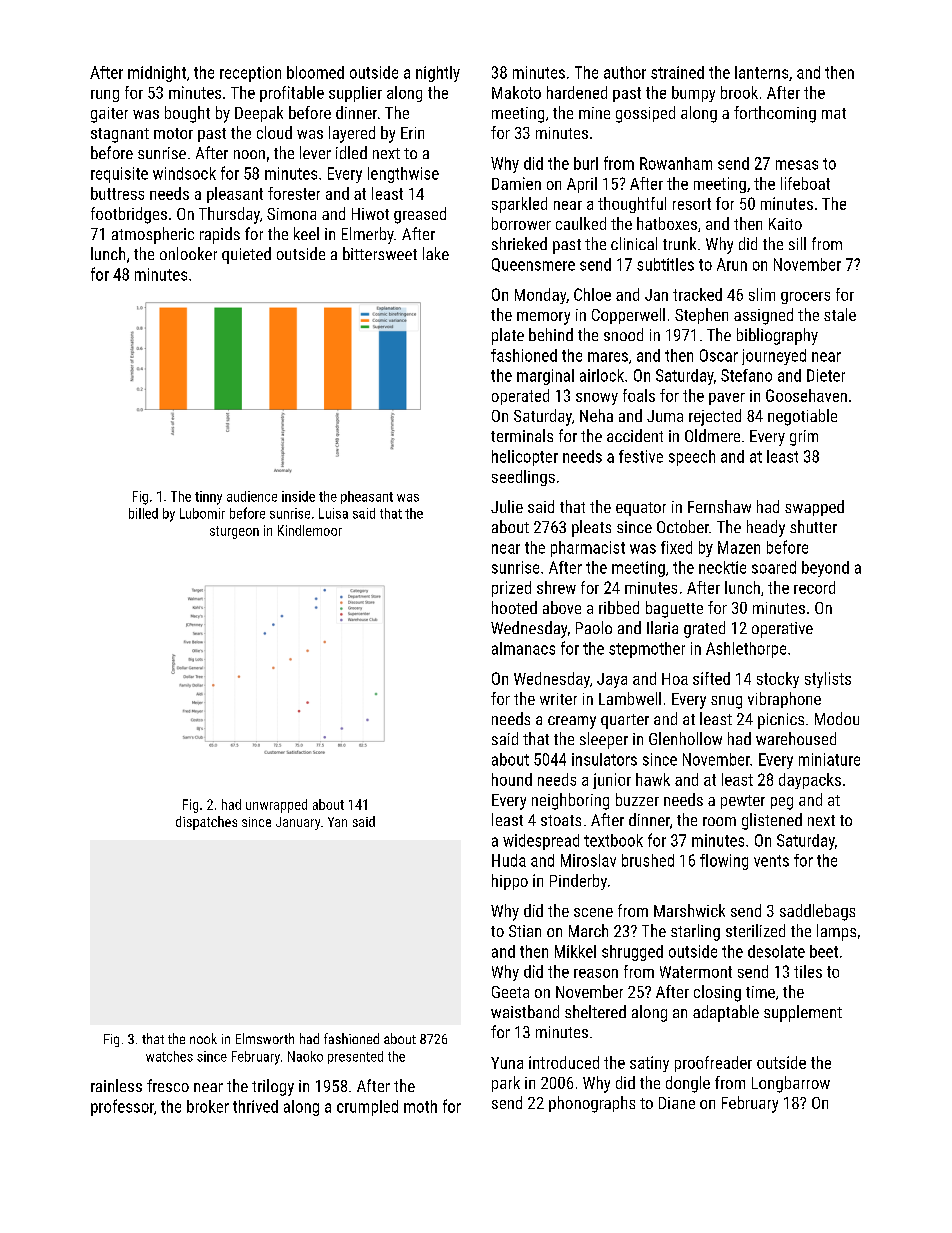 Image resolution: width=952 pixels, height=1233 pixels. What do you see at coordinates (514, 607) in the page?
I see `hooted` at bounding box center [514, 607].
